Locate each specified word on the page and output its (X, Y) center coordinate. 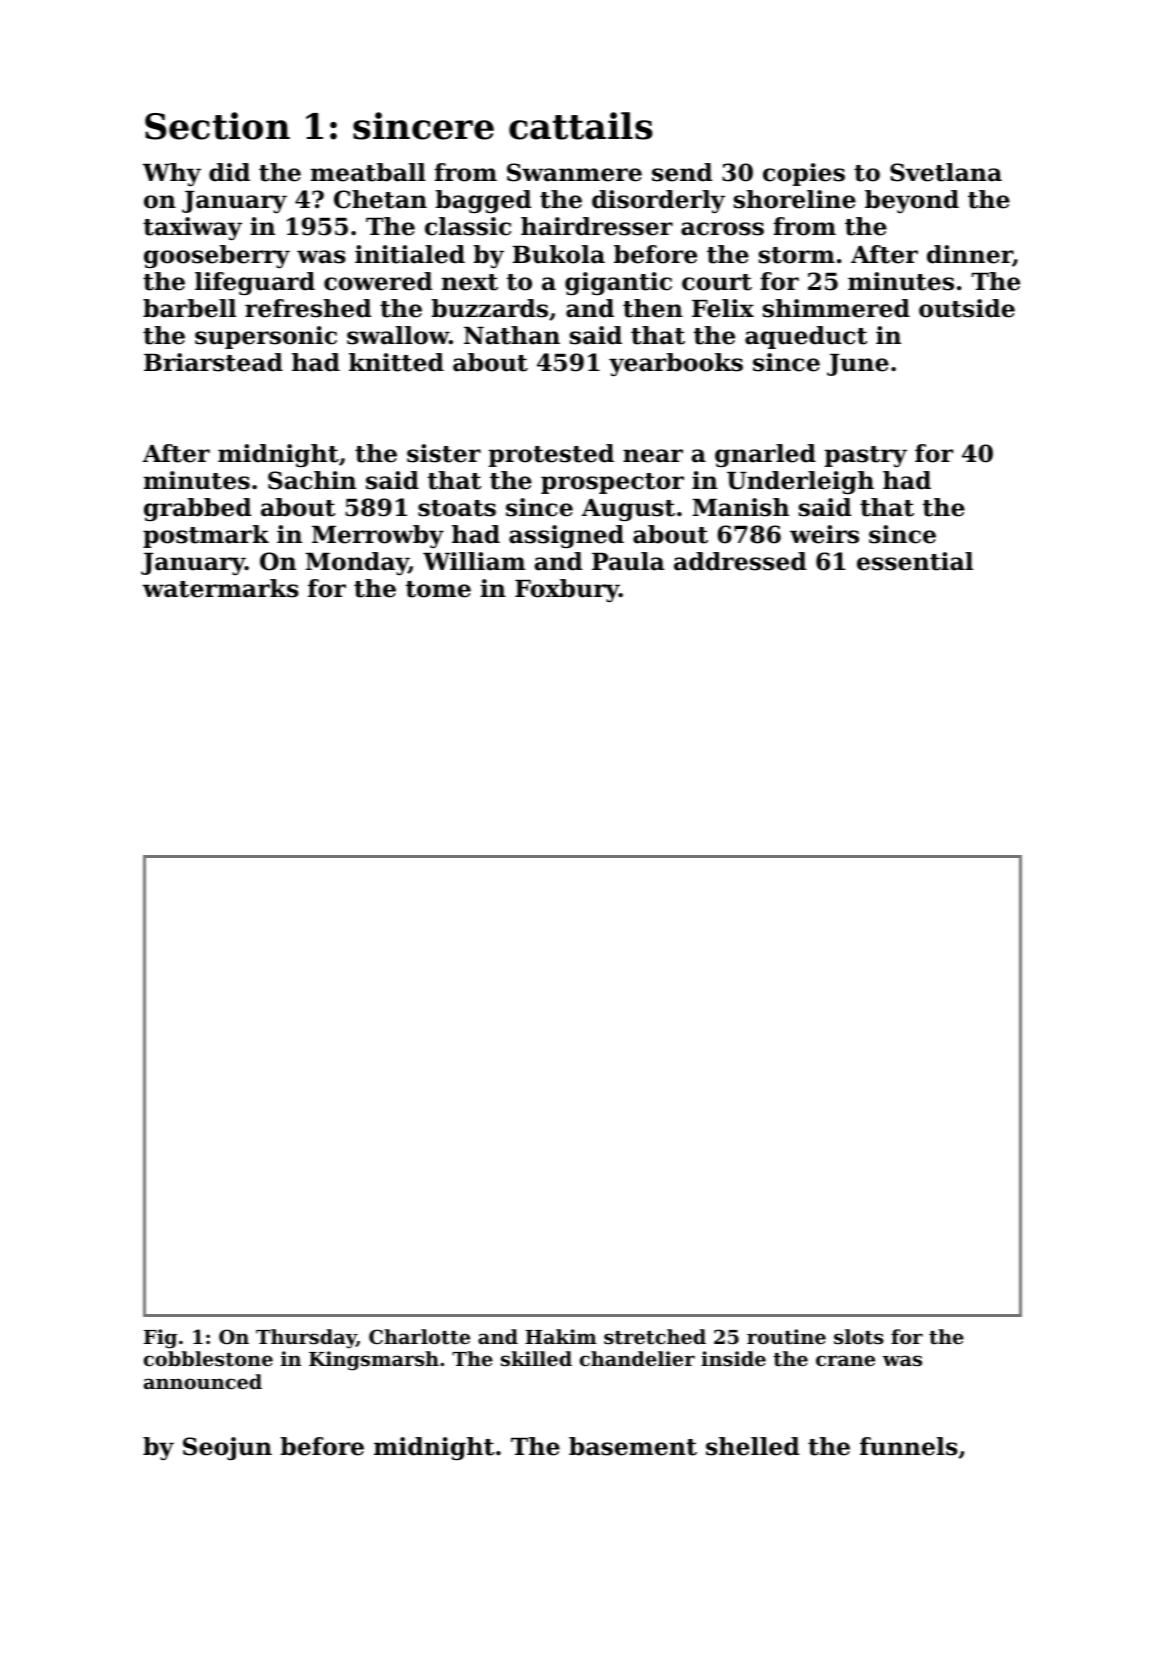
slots (859, 1337)
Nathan (512, 335)
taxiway (192, 228)
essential (915, 561)
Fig (160, 1339)
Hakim (561, 1336)
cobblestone (208, 1359)
